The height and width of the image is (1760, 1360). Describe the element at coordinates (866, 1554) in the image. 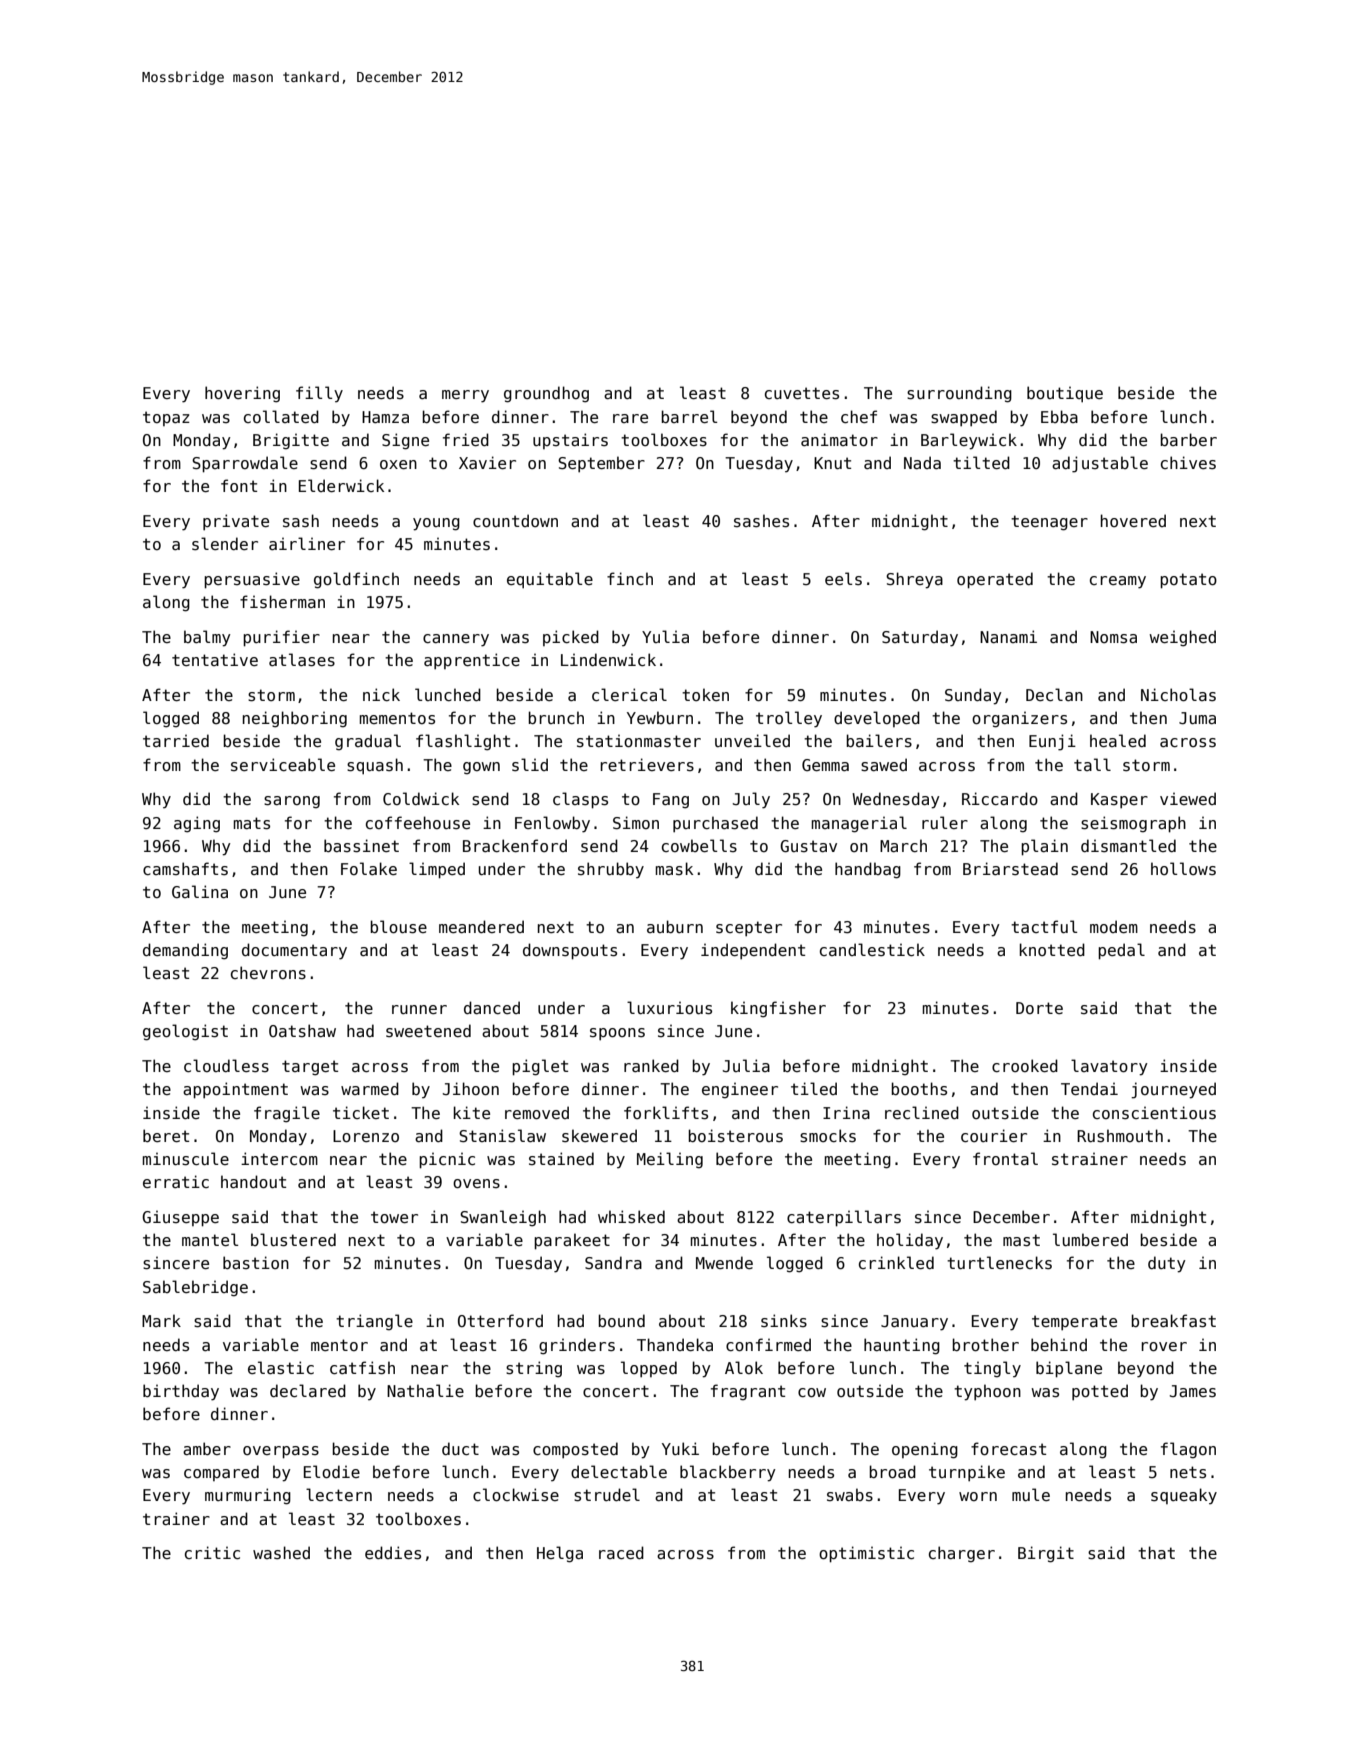

I see `optimistic` at that location.
